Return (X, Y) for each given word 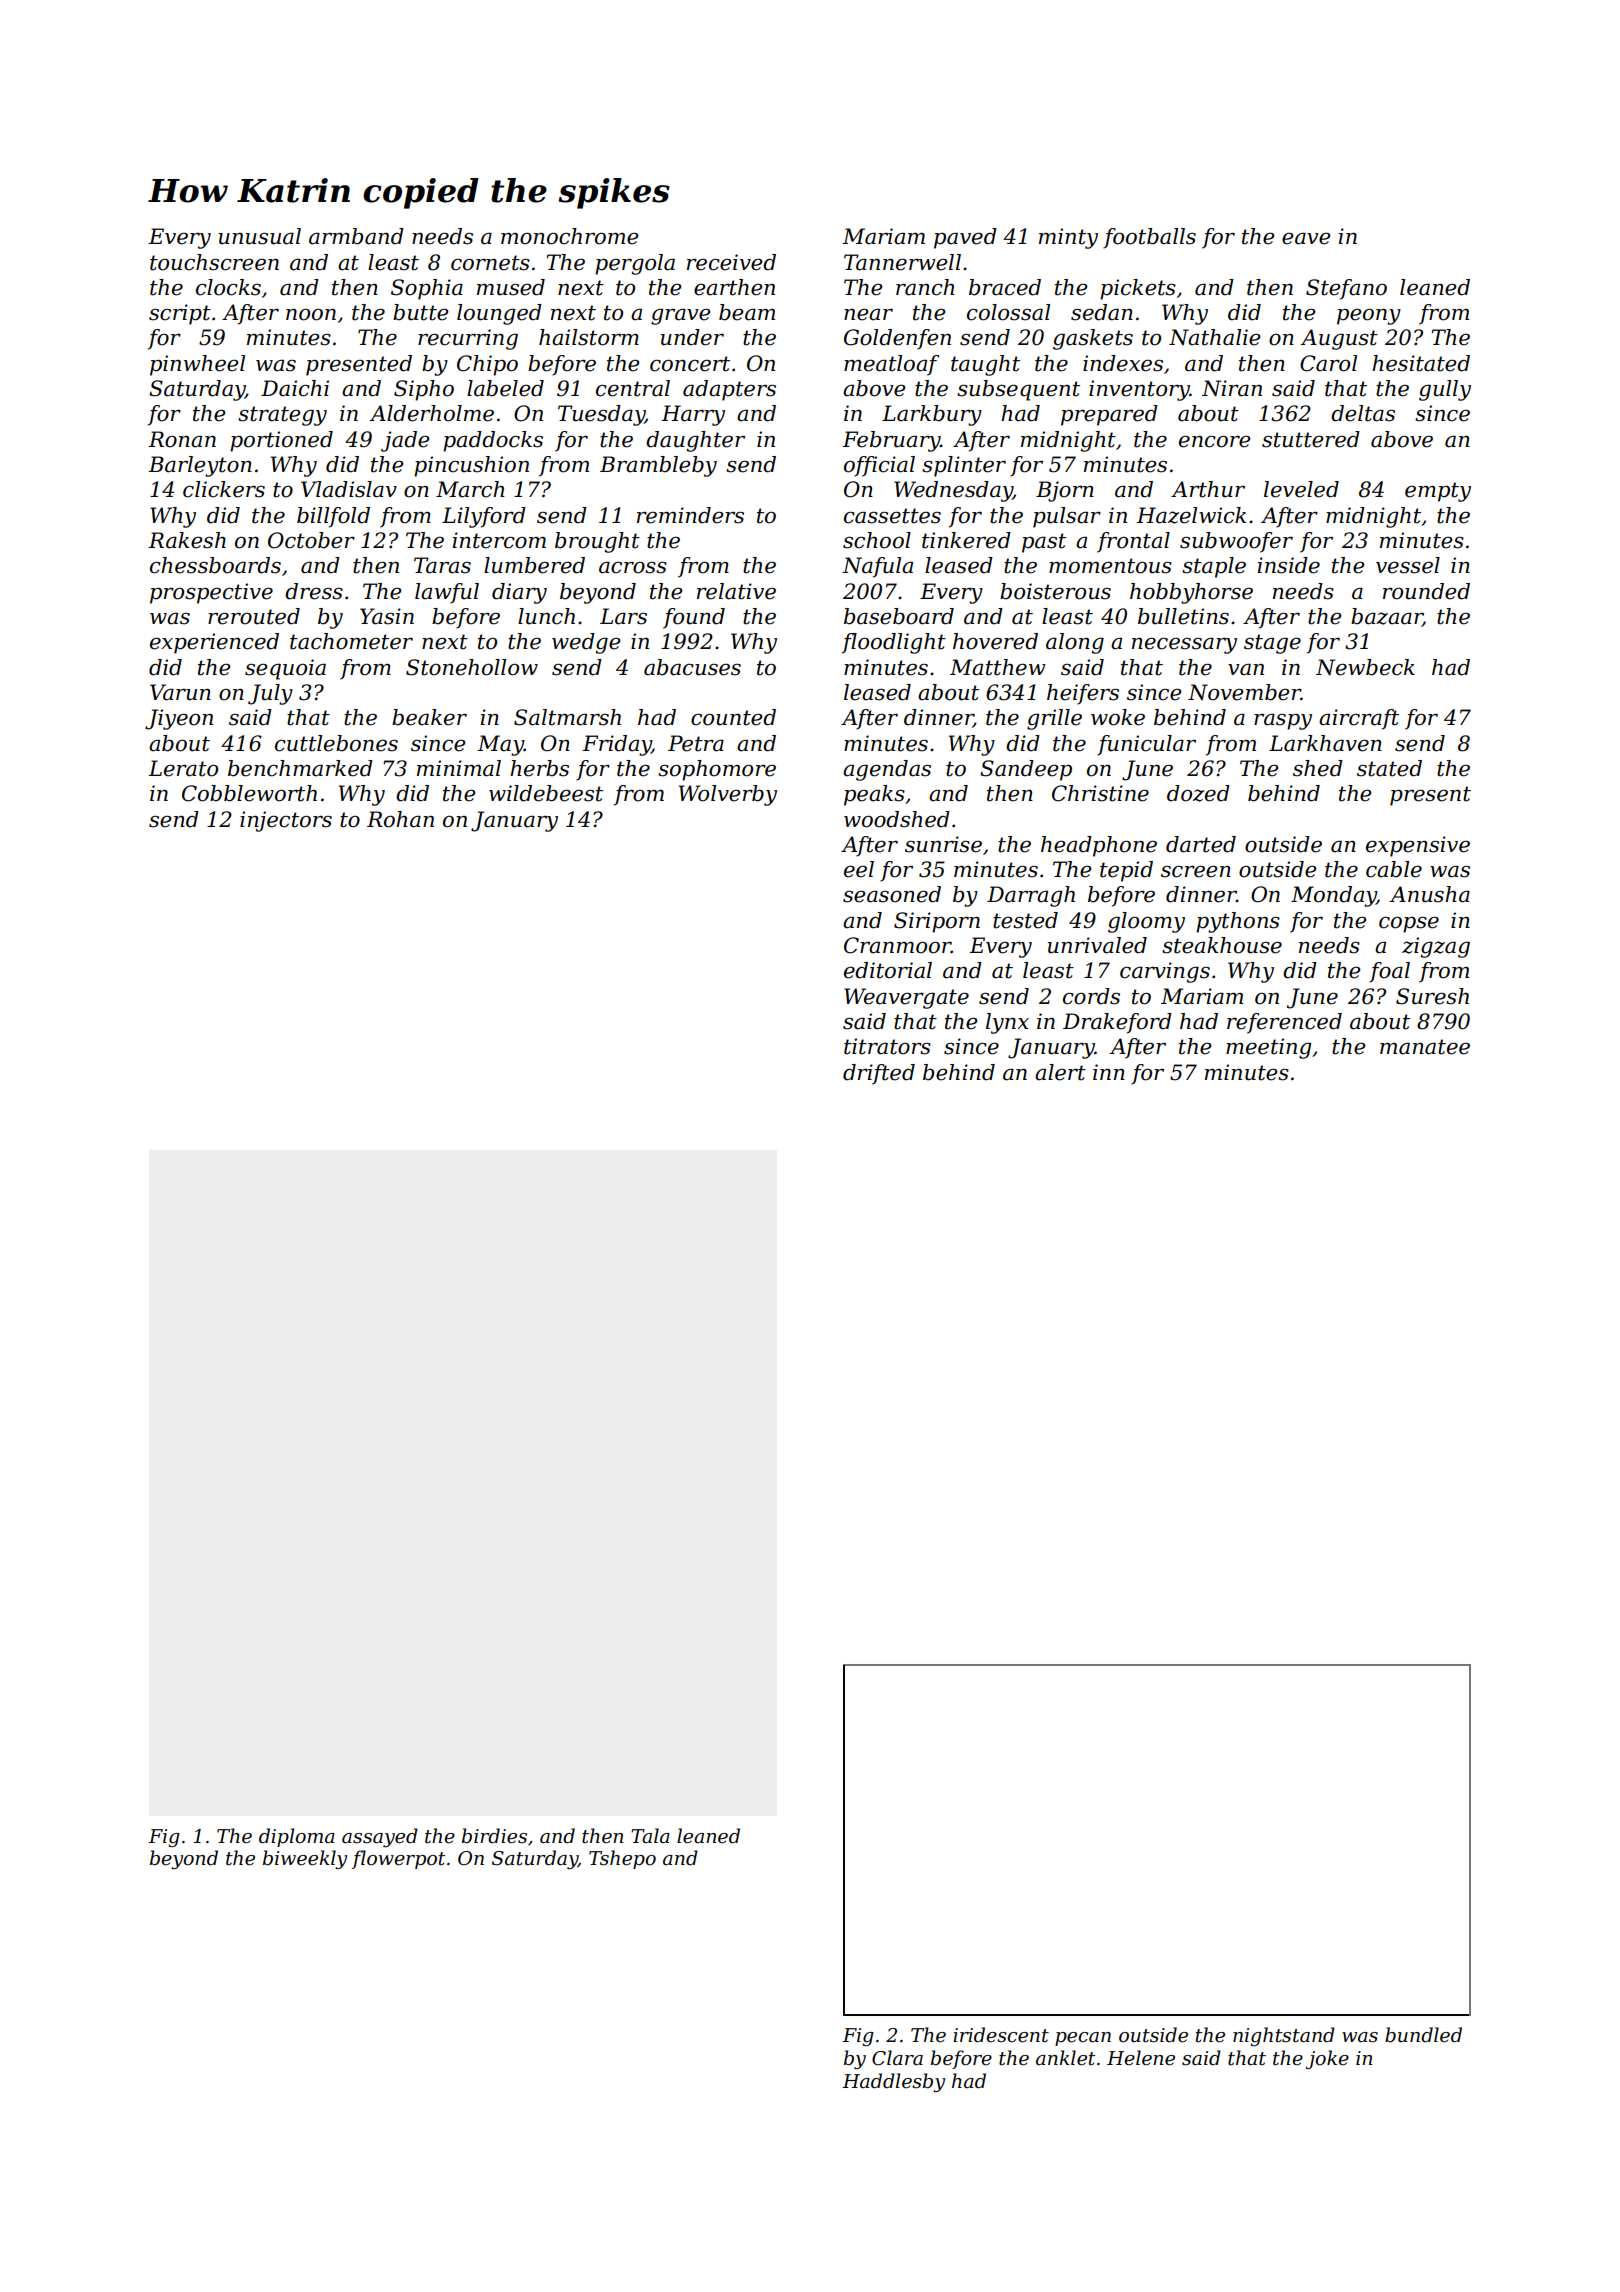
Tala (650, 1836)
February (891, 441)
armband (356, 236)
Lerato (183, 768)
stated (1389, 768)
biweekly (305, 1859)
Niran (1232, 388)
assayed (380, 1837)
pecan (1083, 2039)
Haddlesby (893, 2082)
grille (1054, 719)
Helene (1141, 2058)
